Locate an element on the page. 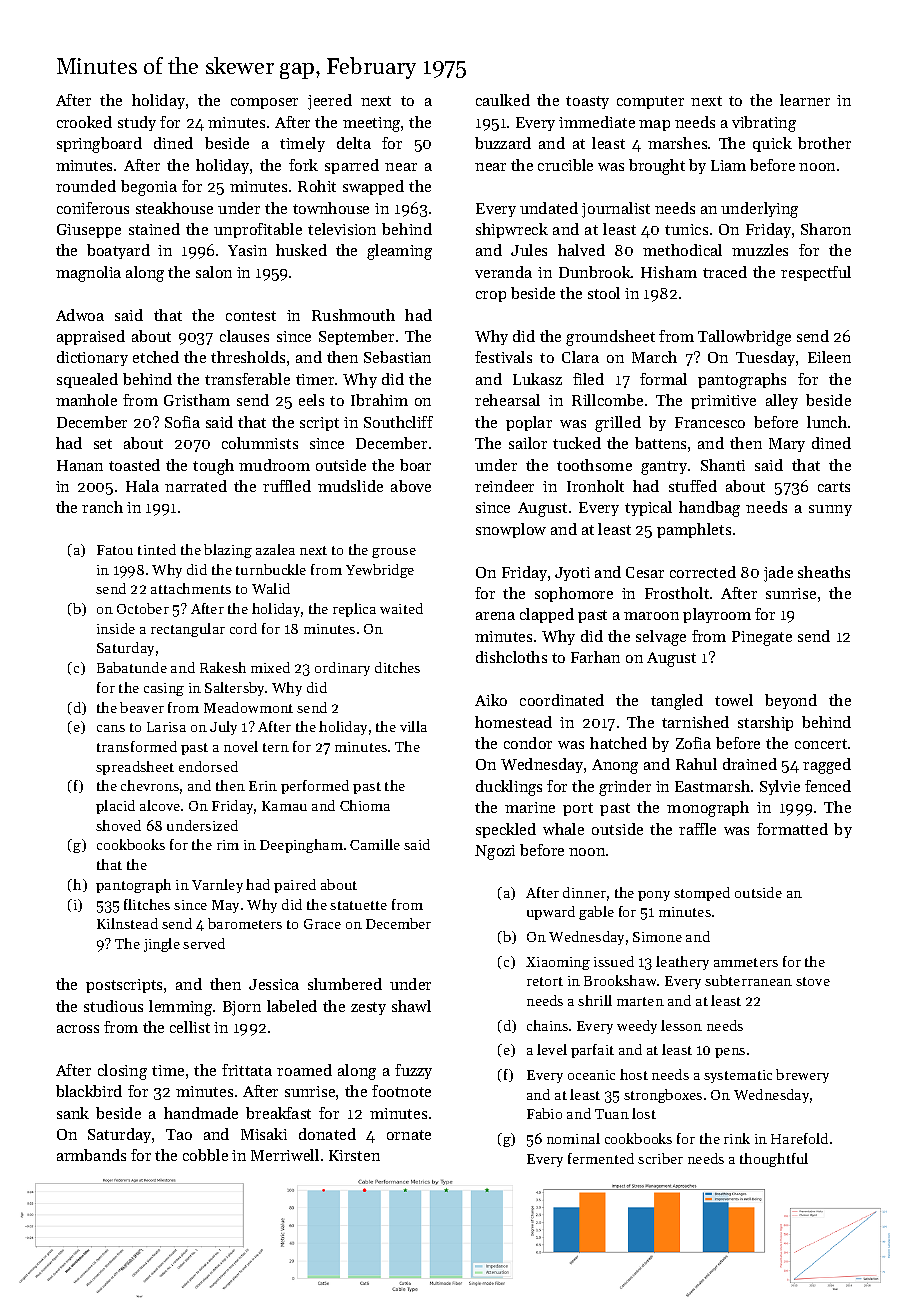  shoved is located at coordinates (118, 825).
